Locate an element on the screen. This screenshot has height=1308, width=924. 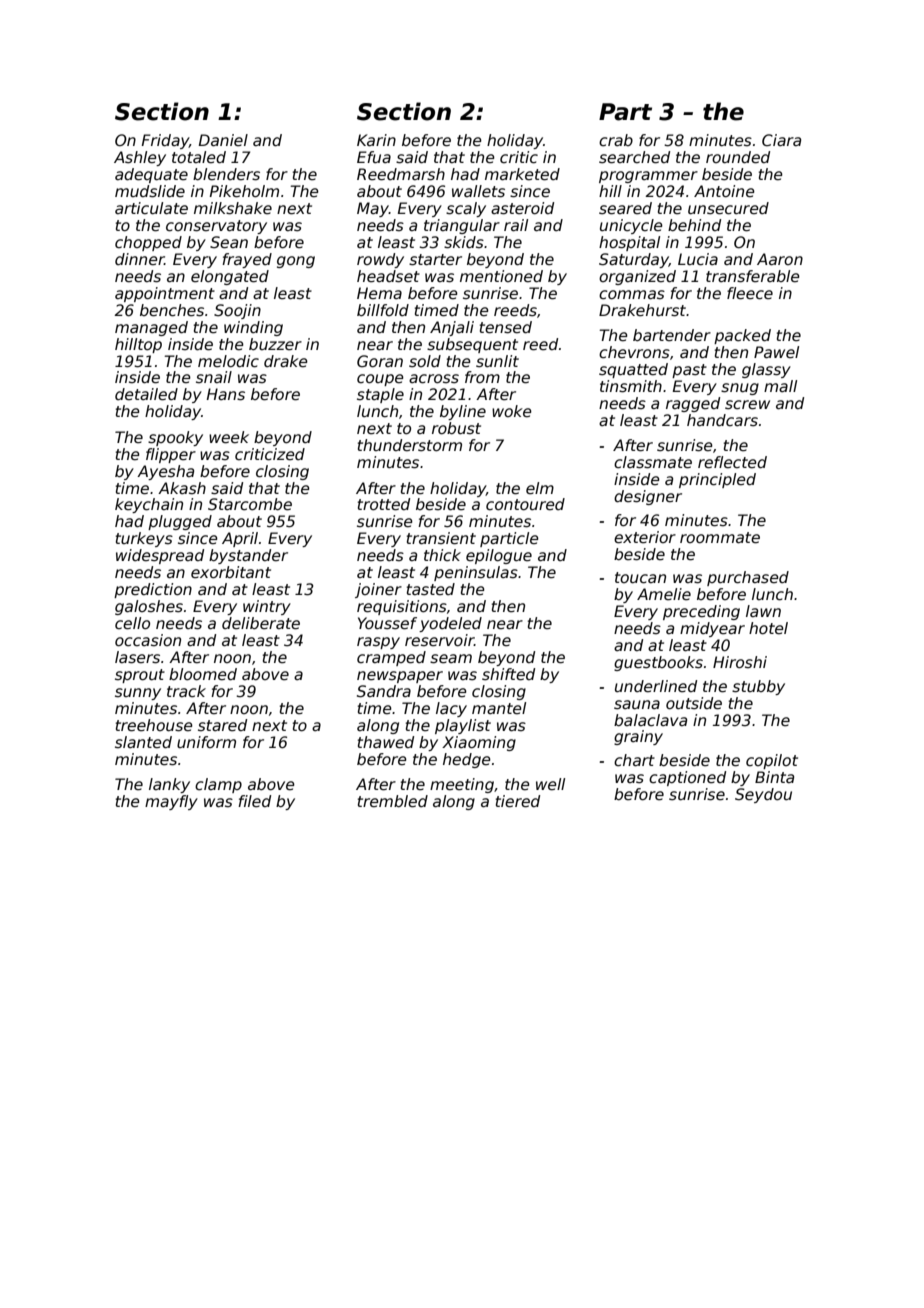
filed is located at coordinates (254, 801).
